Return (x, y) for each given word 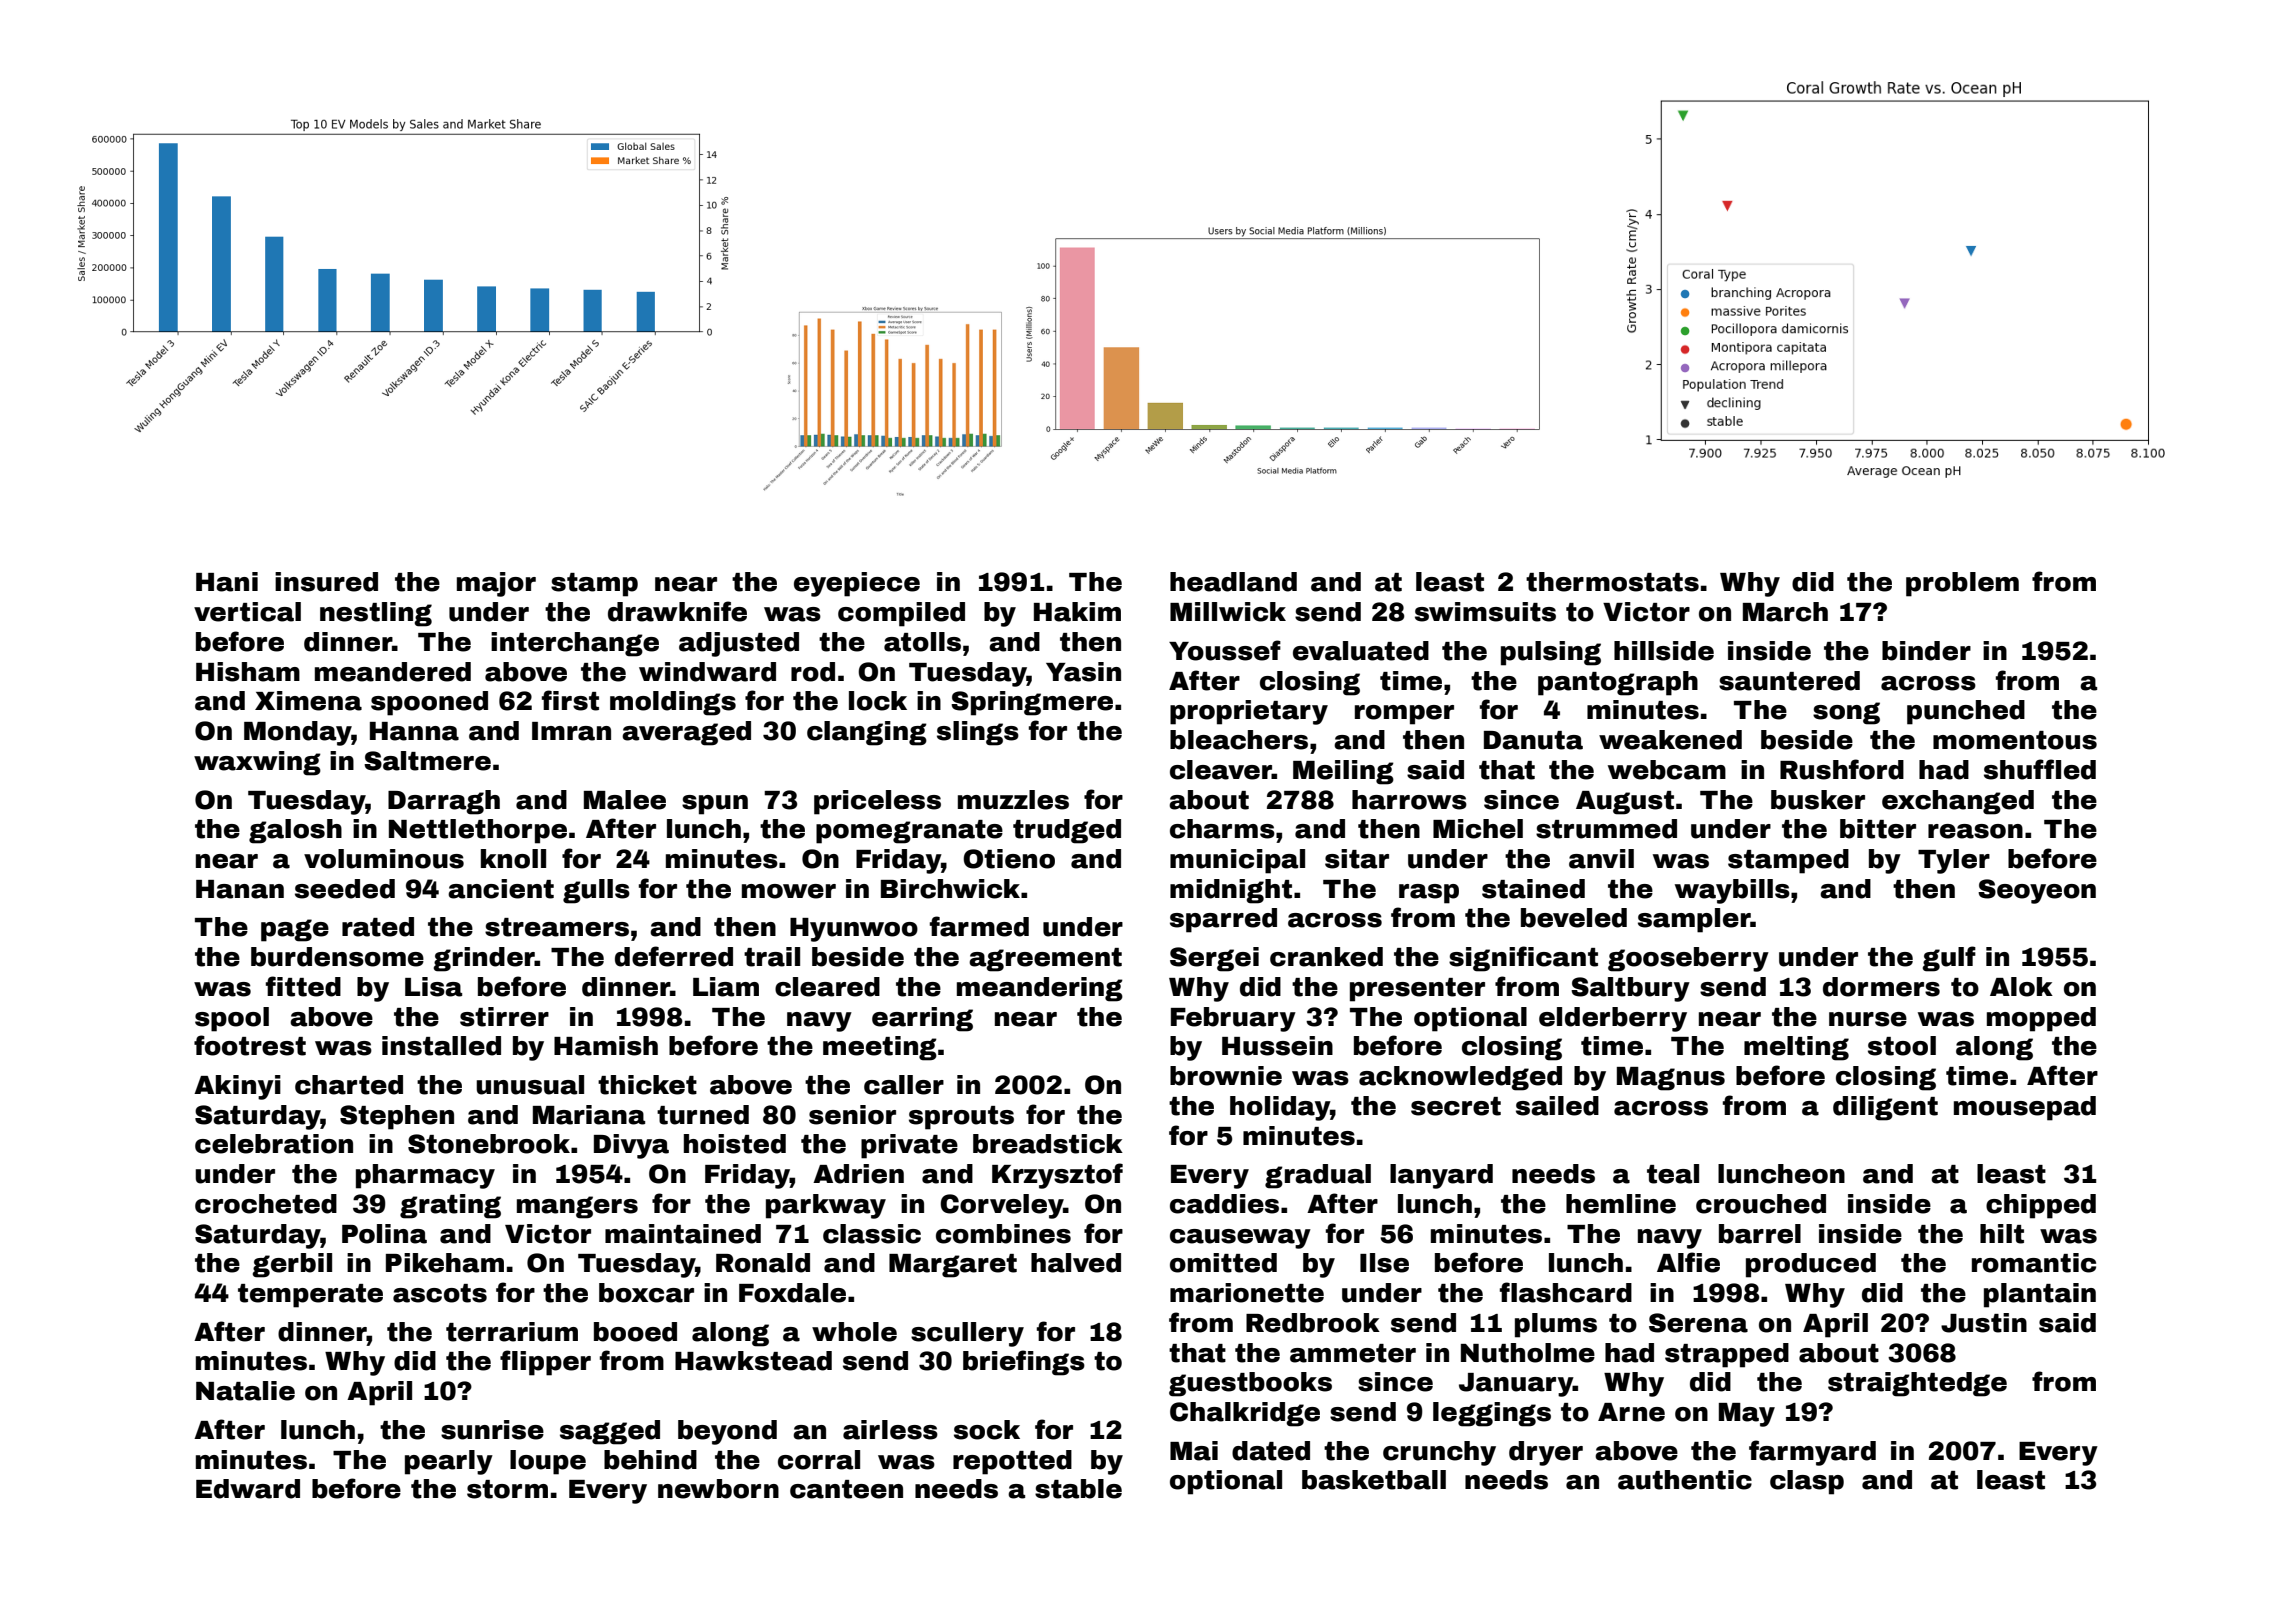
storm (507, 1489)
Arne (1631, 1412)
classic (872, 1234)
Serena (1698, 1323)
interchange (575, 644)
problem (1962, 584)
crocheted (266, 1204)
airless (890, 1430)
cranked (1326, 957)
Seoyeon (2037, 891)
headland (1233, 582)
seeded (345, 889)
